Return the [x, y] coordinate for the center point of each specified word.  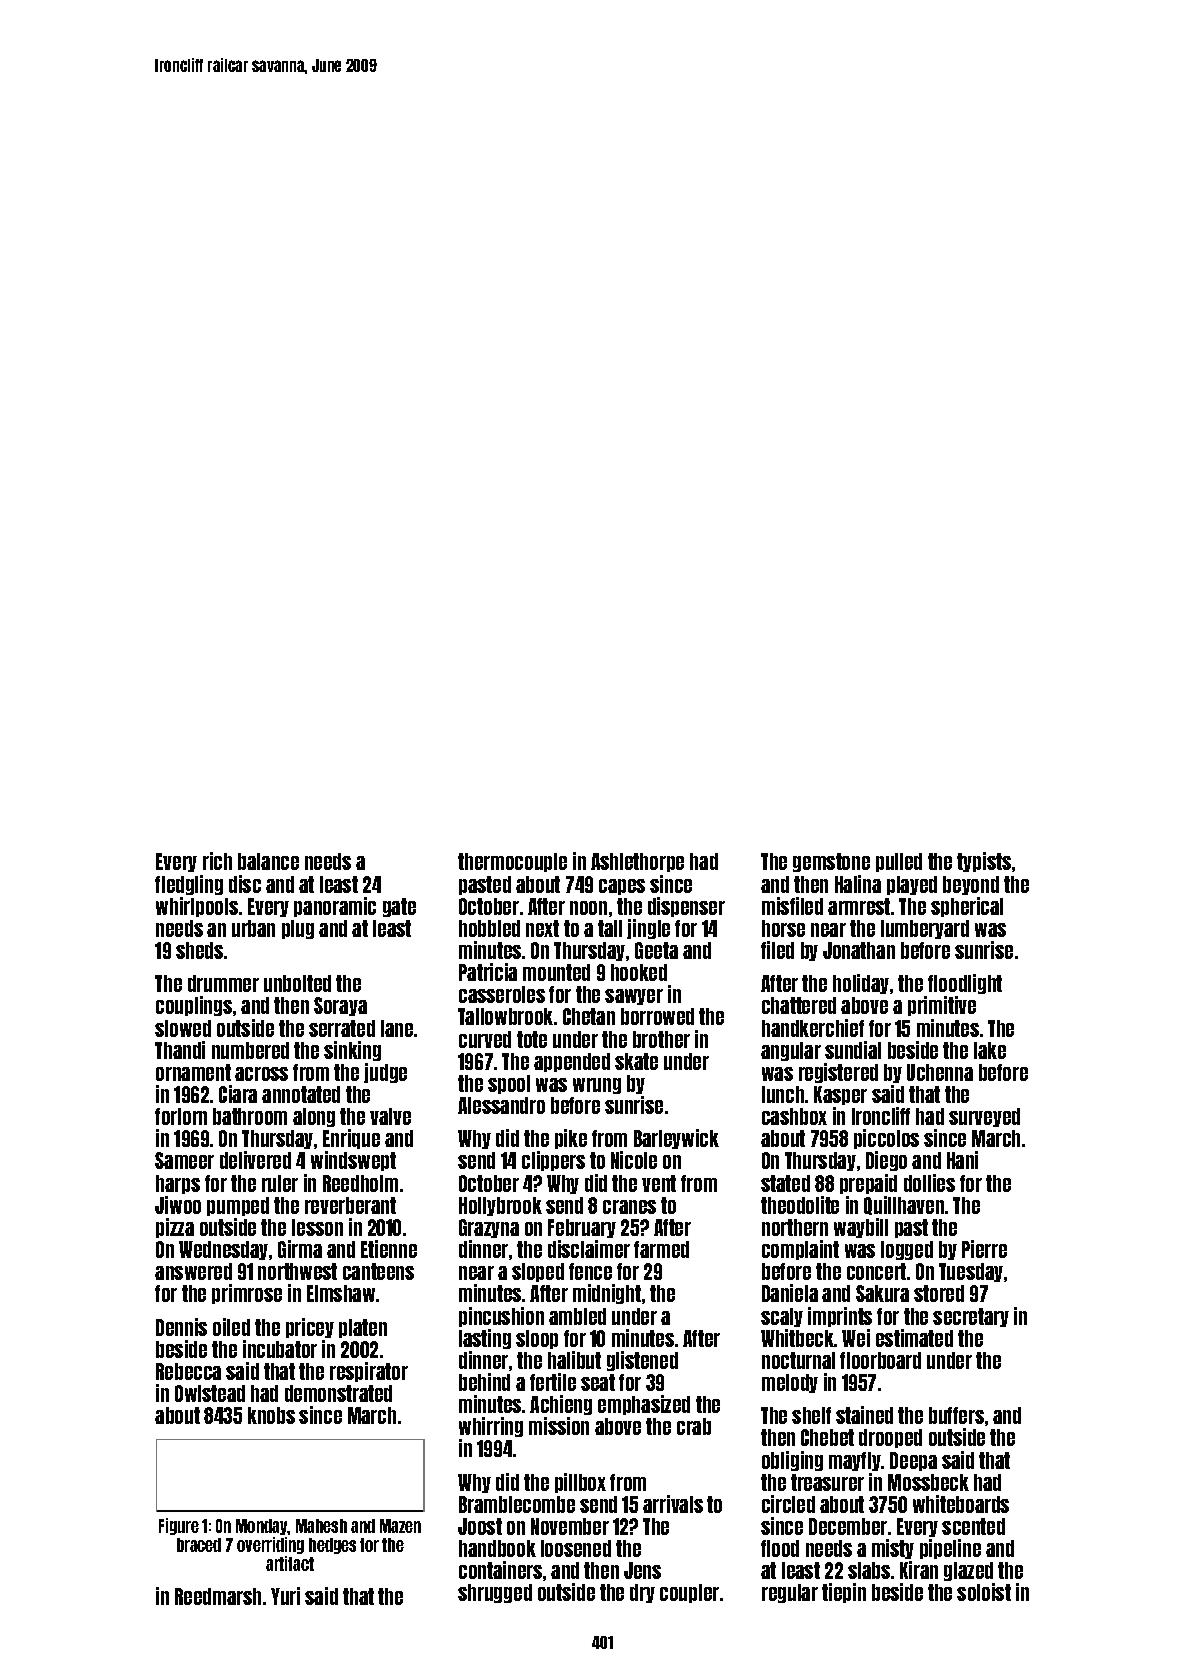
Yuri [285, 1596]
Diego [886, 1161]
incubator [280, 1349]
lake [990, 1050]
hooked [639, 972]
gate [399, 907]
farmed [661, 1249]
